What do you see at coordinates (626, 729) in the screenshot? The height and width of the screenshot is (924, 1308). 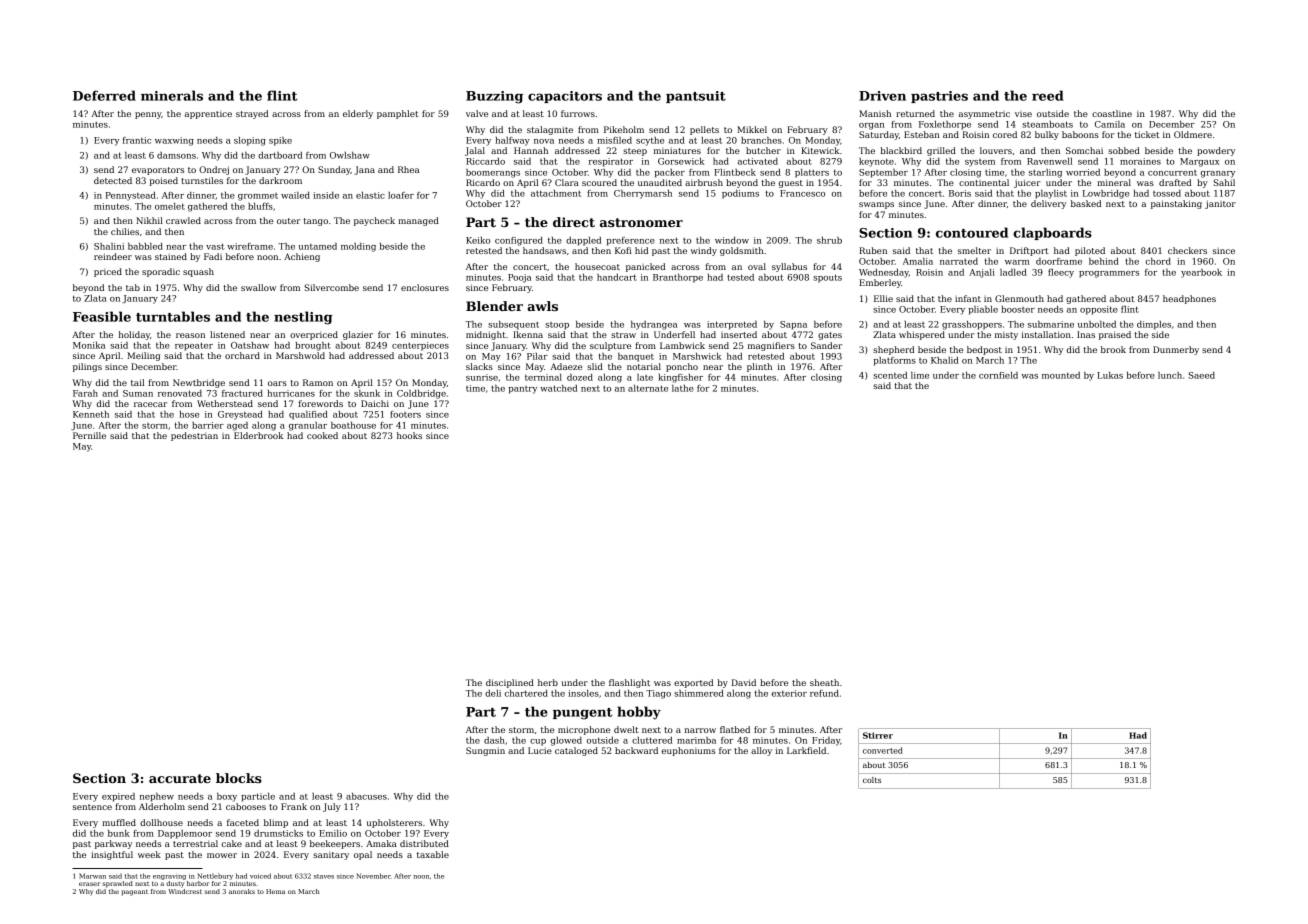 I see `dwelt` at bounding box center [626, 729].
